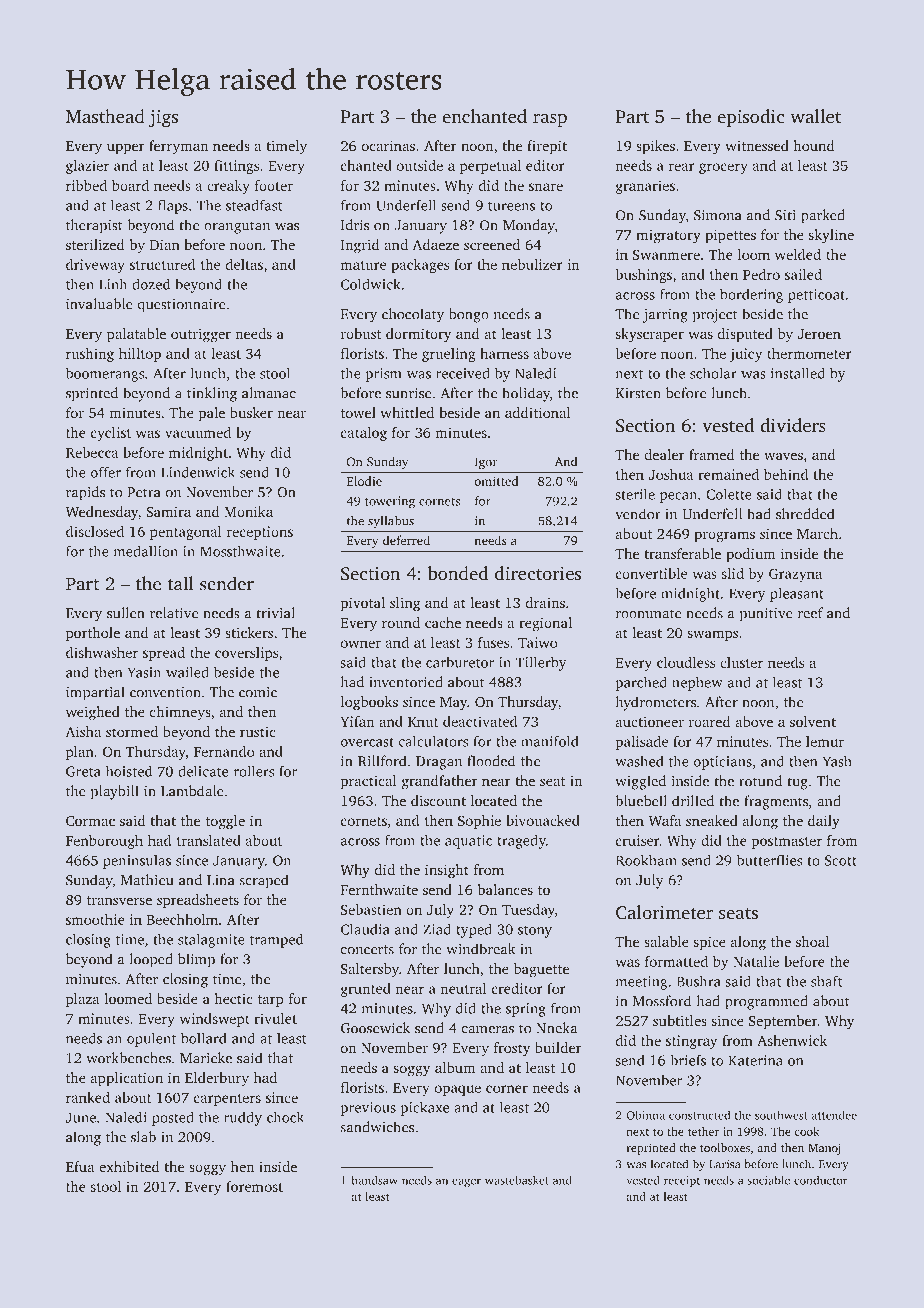 The image size is (924, 1308). I want to click on Masthead, so click(105, 116).
